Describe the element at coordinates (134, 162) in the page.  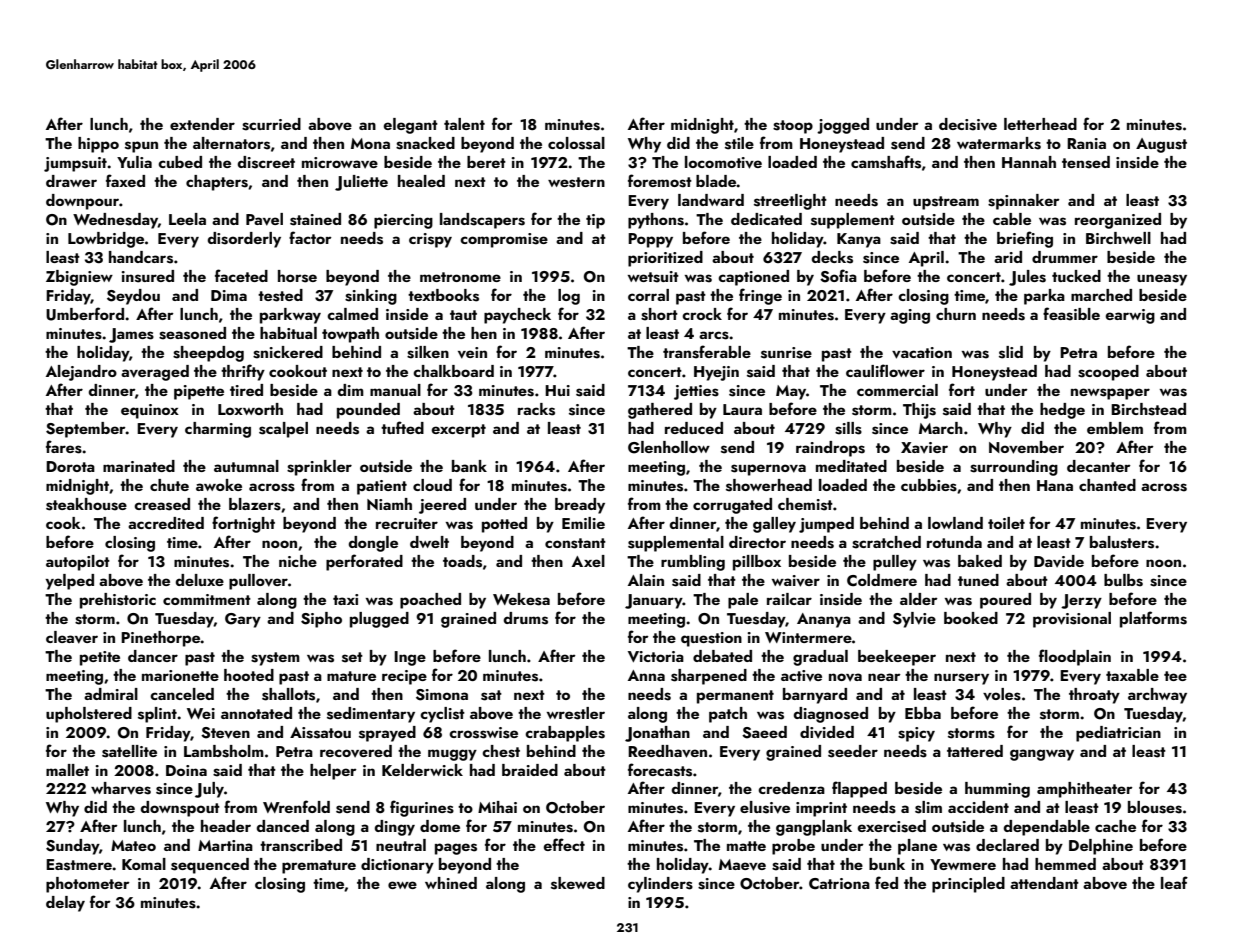
I see `Yulia` at that location.
